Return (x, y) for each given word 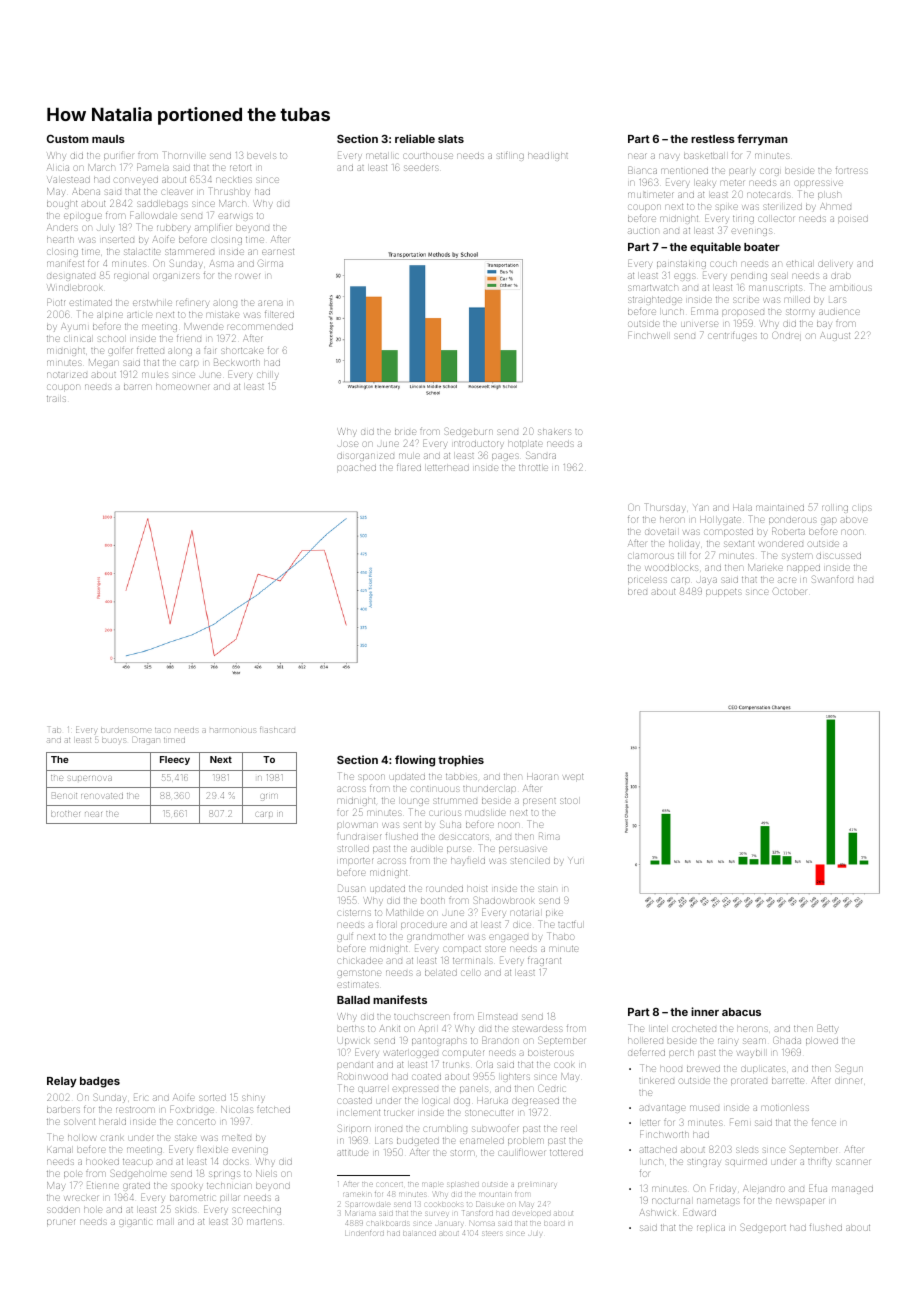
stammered (189, 252)
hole (93, 1210)
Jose (348, 444)
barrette (788, 1081)
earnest (278, 252)
